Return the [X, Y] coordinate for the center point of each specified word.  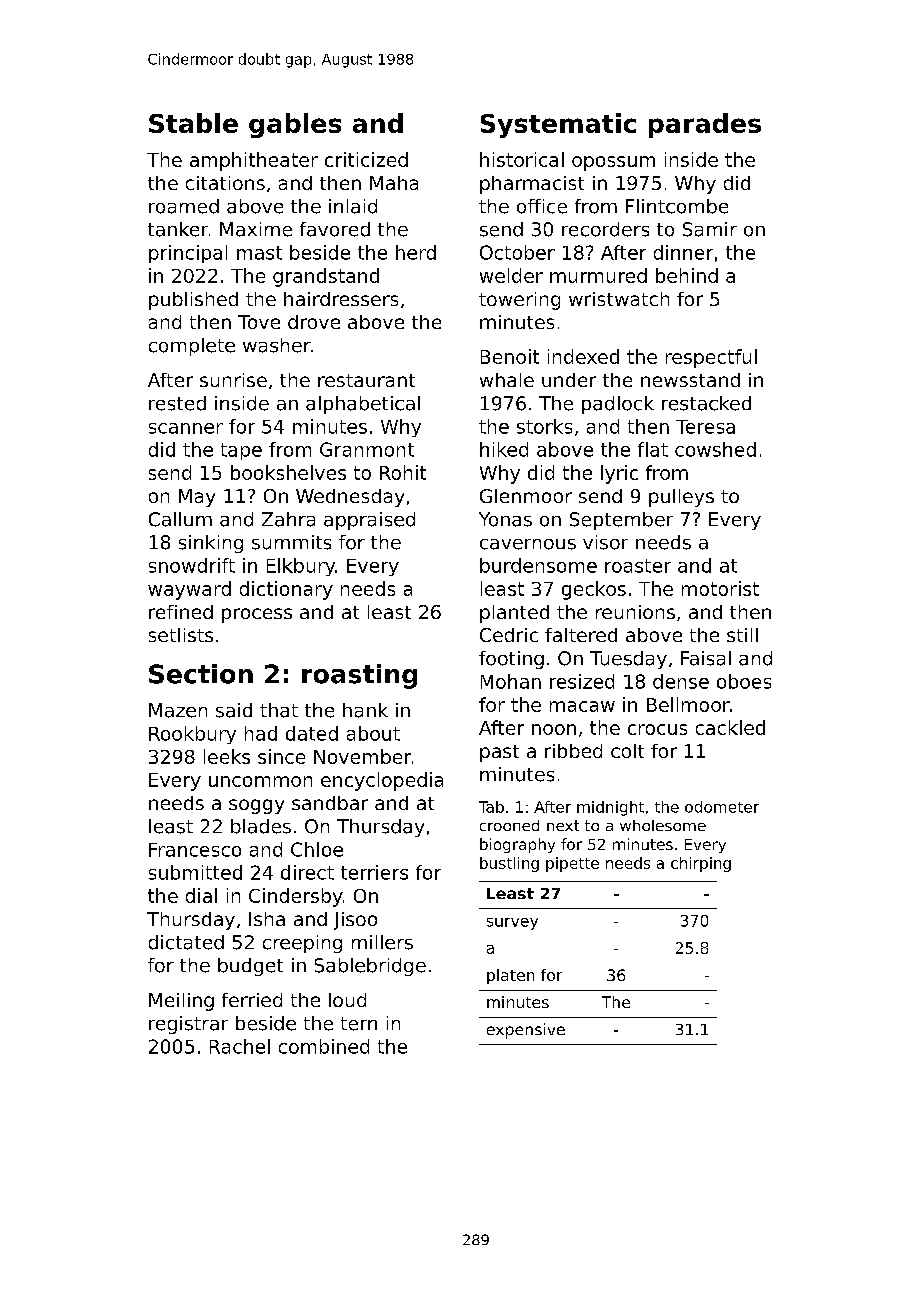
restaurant [366, 380]
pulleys [681, 498]
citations [225, 183]
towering [519, 301]
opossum [613, 163]
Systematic [558, 125]
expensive [526, 1031]
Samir [710, 229]
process [257, 615]
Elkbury [301, 567]
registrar [188, 1025]
